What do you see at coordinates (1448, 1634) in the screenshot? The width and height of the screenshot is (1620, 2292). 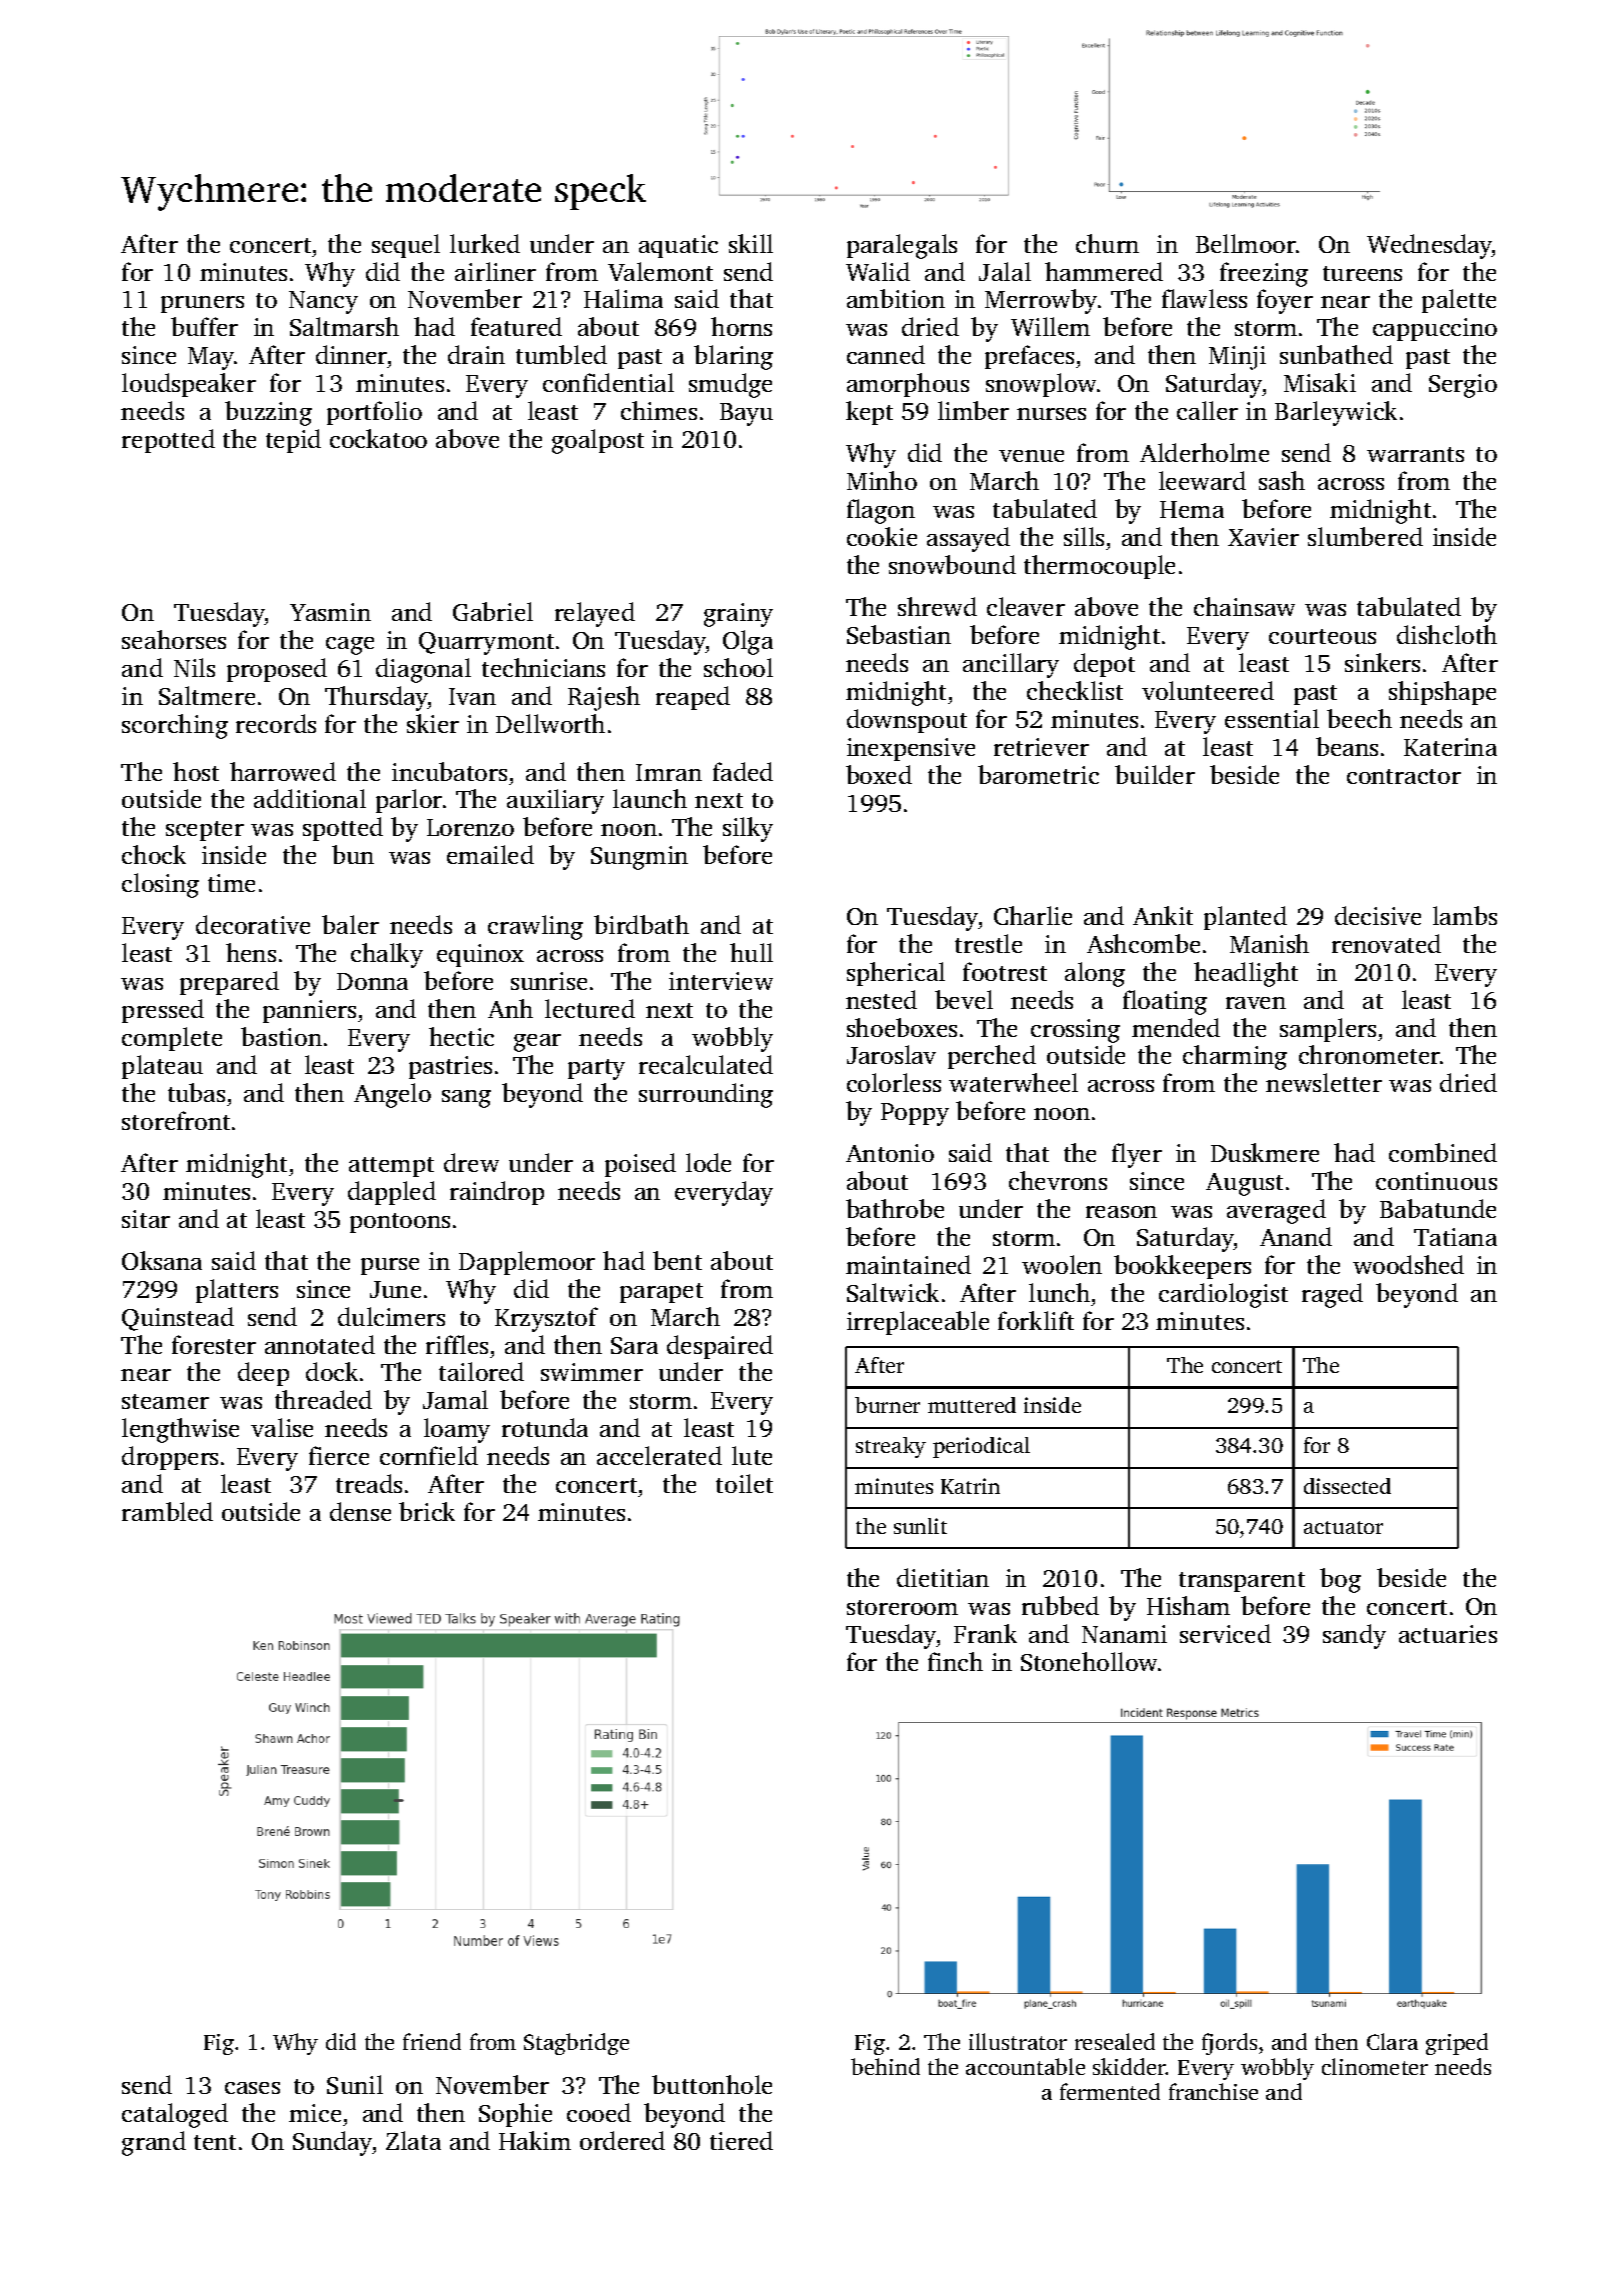 I see `actuaries` at bounding box center [1448, 1634].
